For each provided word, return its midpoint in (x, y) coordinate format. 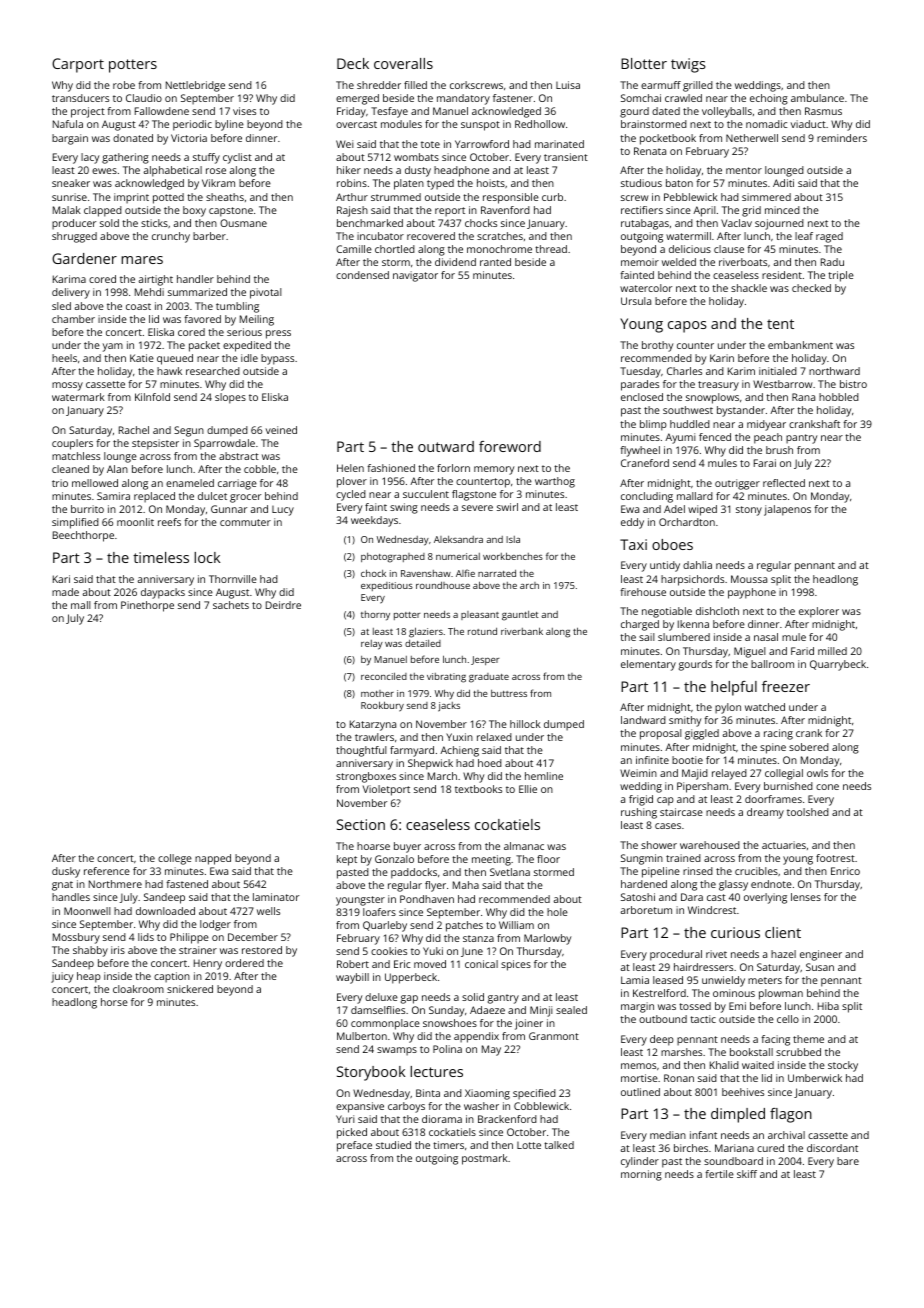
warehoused (710, 845)
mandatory (463, 99)
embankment (800, 345)
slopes (230, 398)
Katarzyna (373, 725)
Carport (78, 65)
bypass (277, 359)
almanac (524, 846)
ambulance (817, 98)
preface (354, 1146)
